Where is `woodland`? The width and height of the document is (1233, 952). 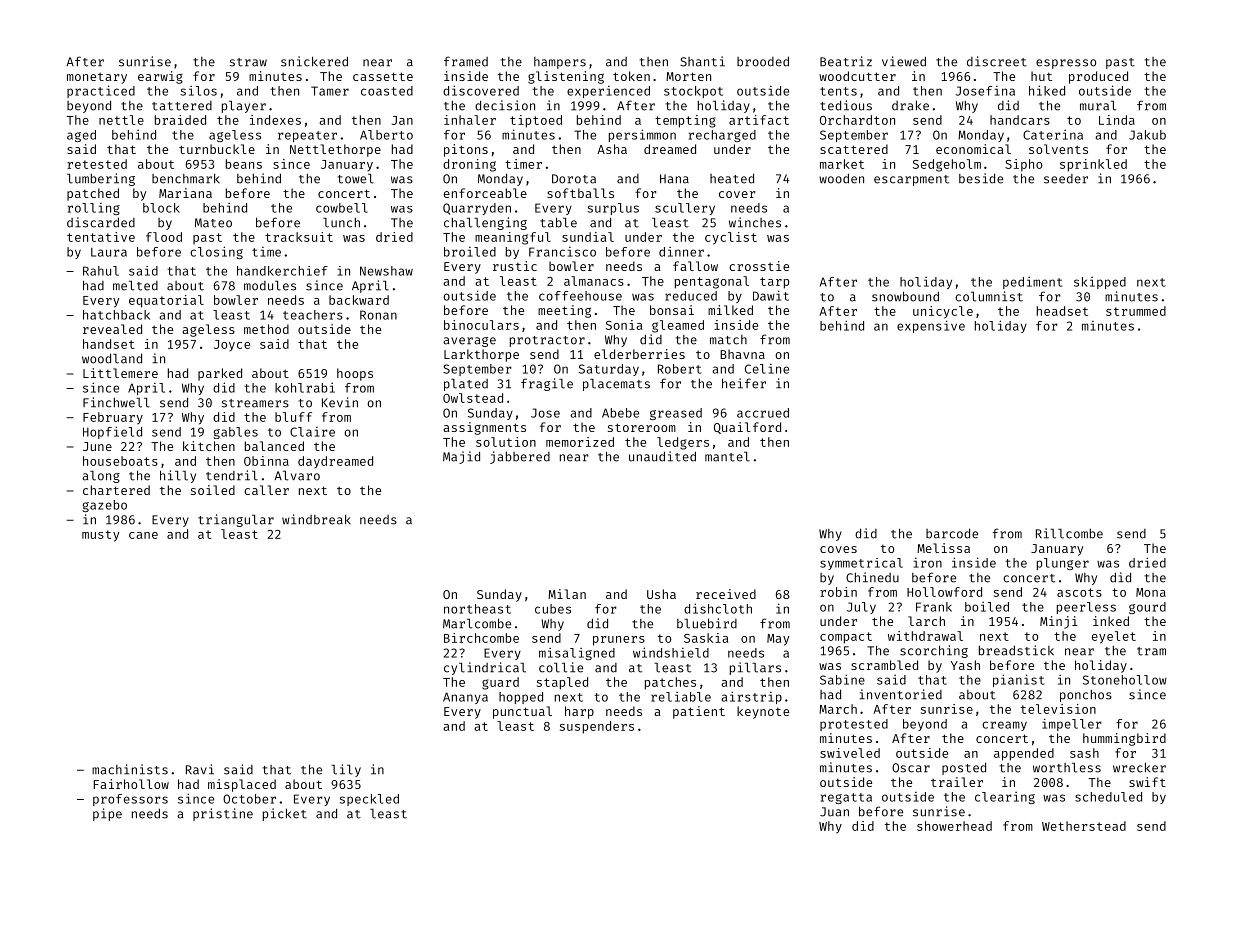 woodland is located at coordinates (112, 358).
